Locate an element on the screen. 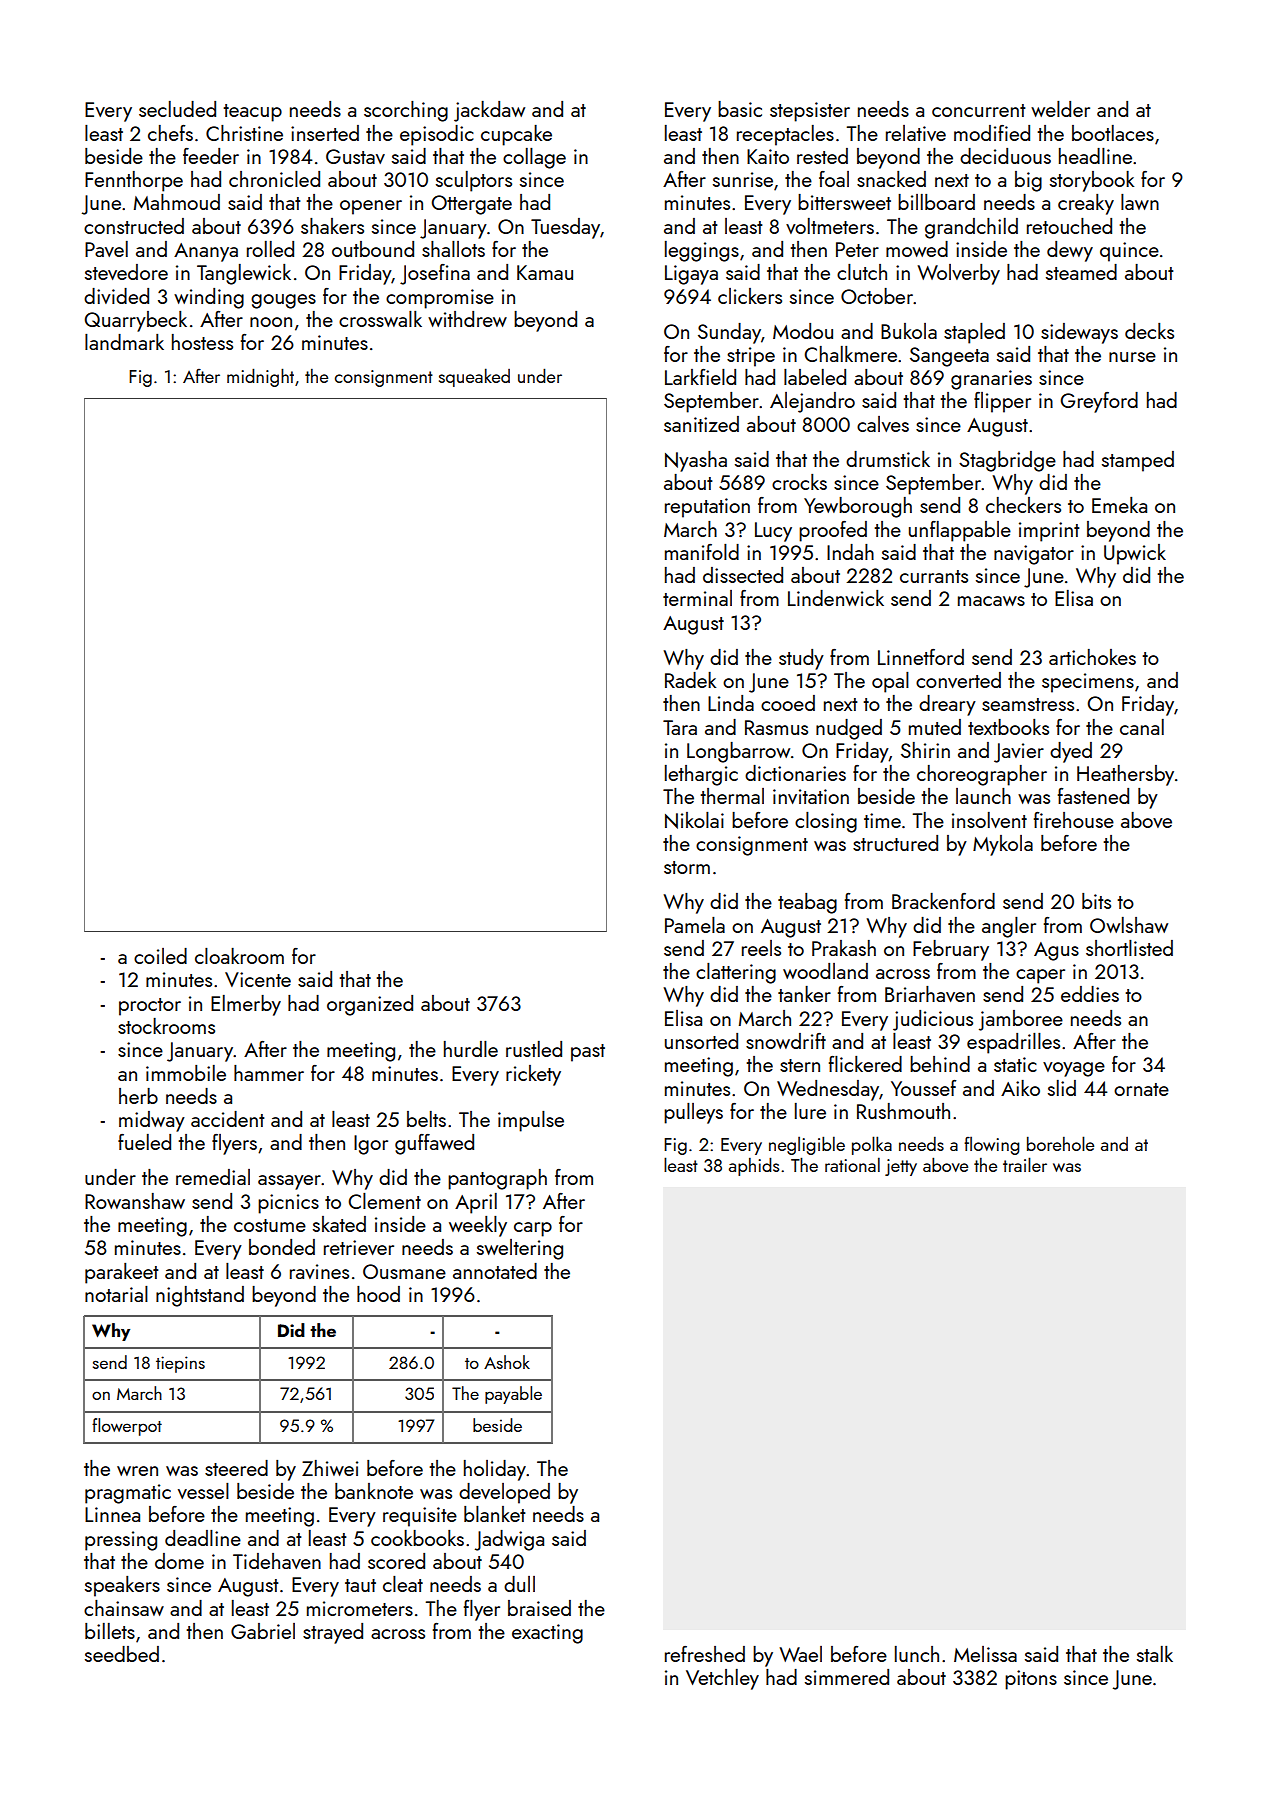  midnight is located at coordinates (260, 377).
